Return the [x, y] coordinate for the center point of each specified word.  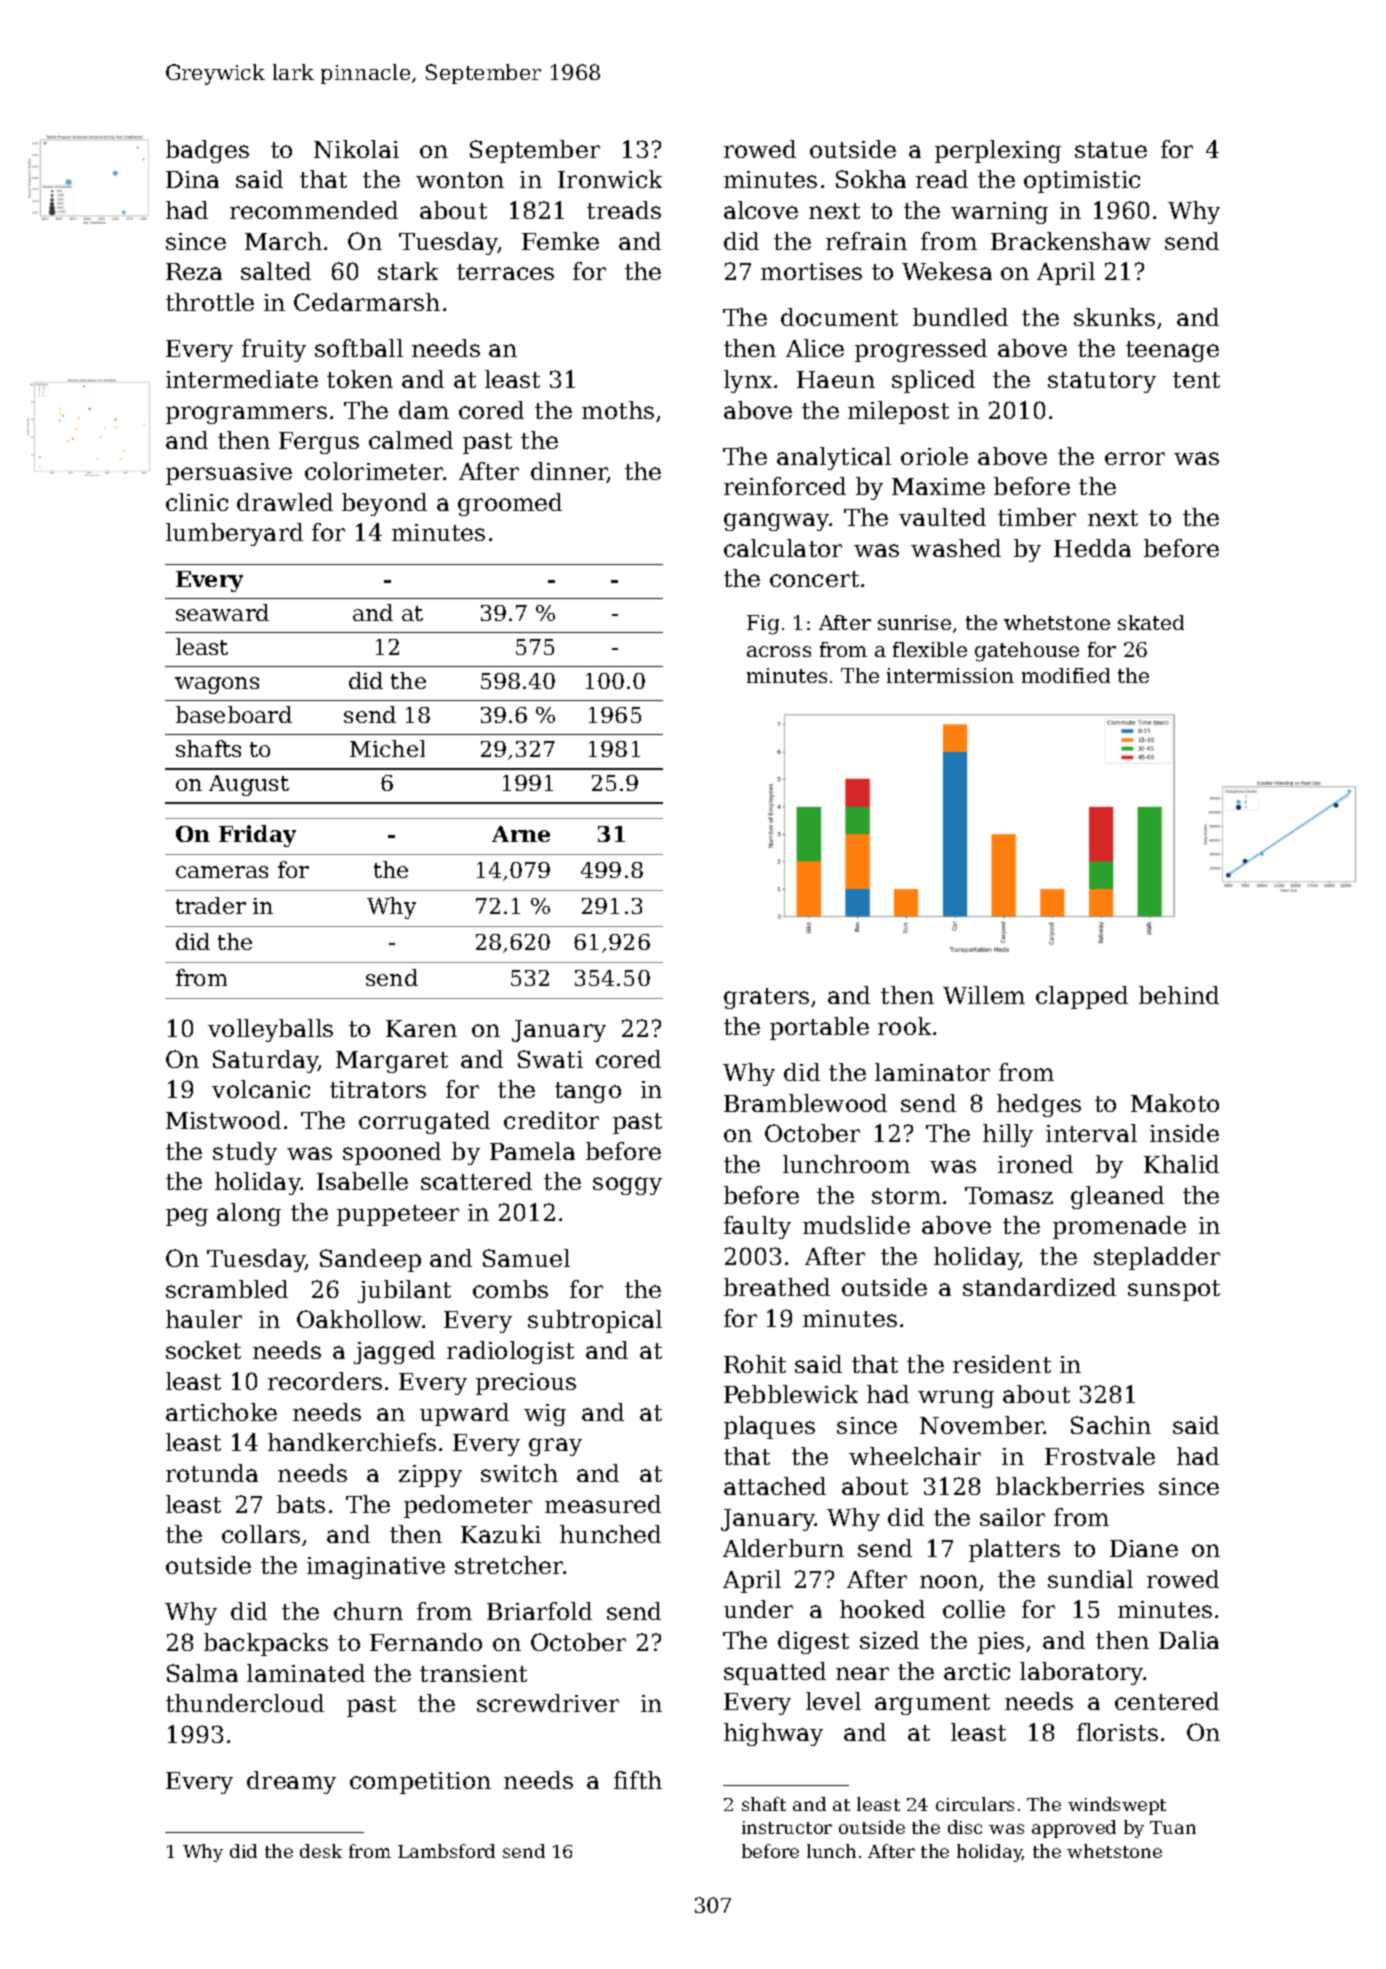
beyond [384, 504]
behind [1179, 995]
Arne [521, 834]
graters [766, 998]
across [779, 651]
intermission [950, 675]
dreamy [291, 1782]
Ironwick [610, 179]
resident [1002, 1364]
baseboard [234, 714]
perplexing [998, 151]
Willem [984, 995]
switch [519, 1473]
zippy [430, 1476]
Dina [192, 179]
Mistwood [223, 1120]
